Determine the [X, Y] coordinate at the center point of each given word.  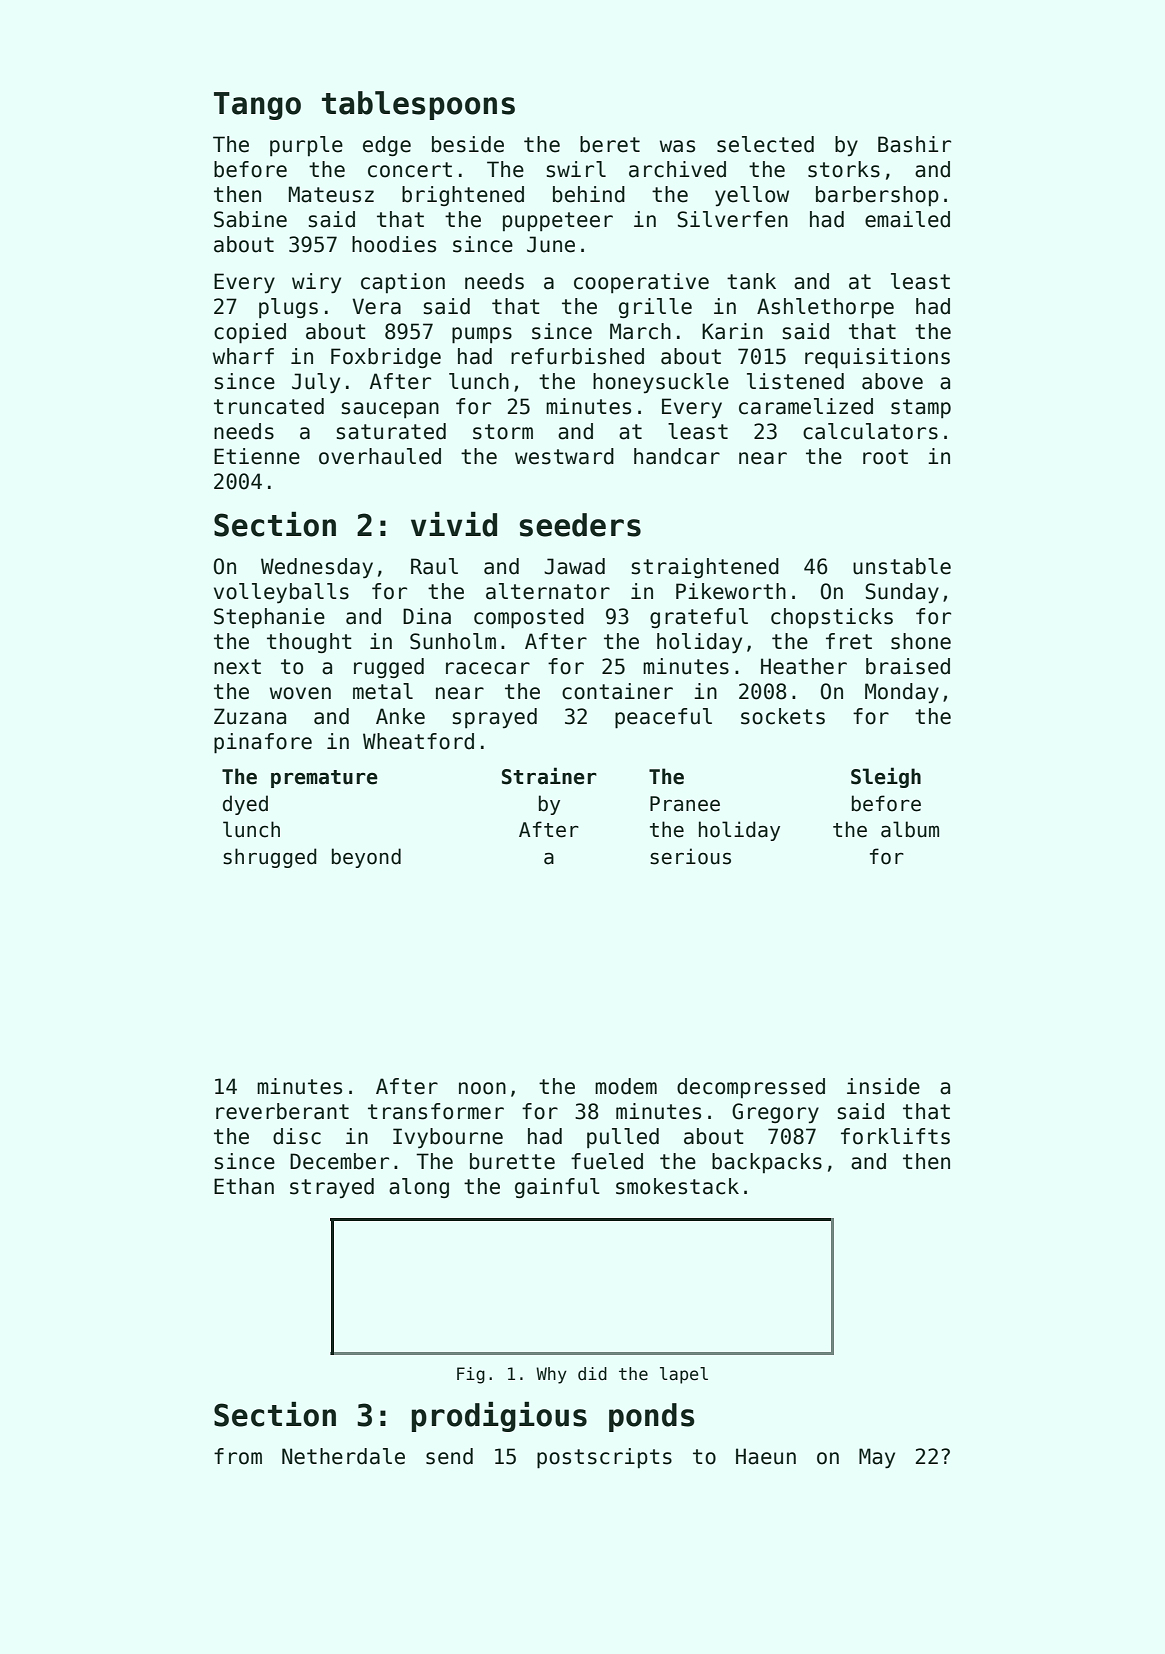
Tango [257, 106]
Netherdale [343, 1456]
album [910, 829]
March [640, 331]
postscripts [604, 1458]
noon [482, 1088]
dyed [245, 805]
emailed [907, 219]
